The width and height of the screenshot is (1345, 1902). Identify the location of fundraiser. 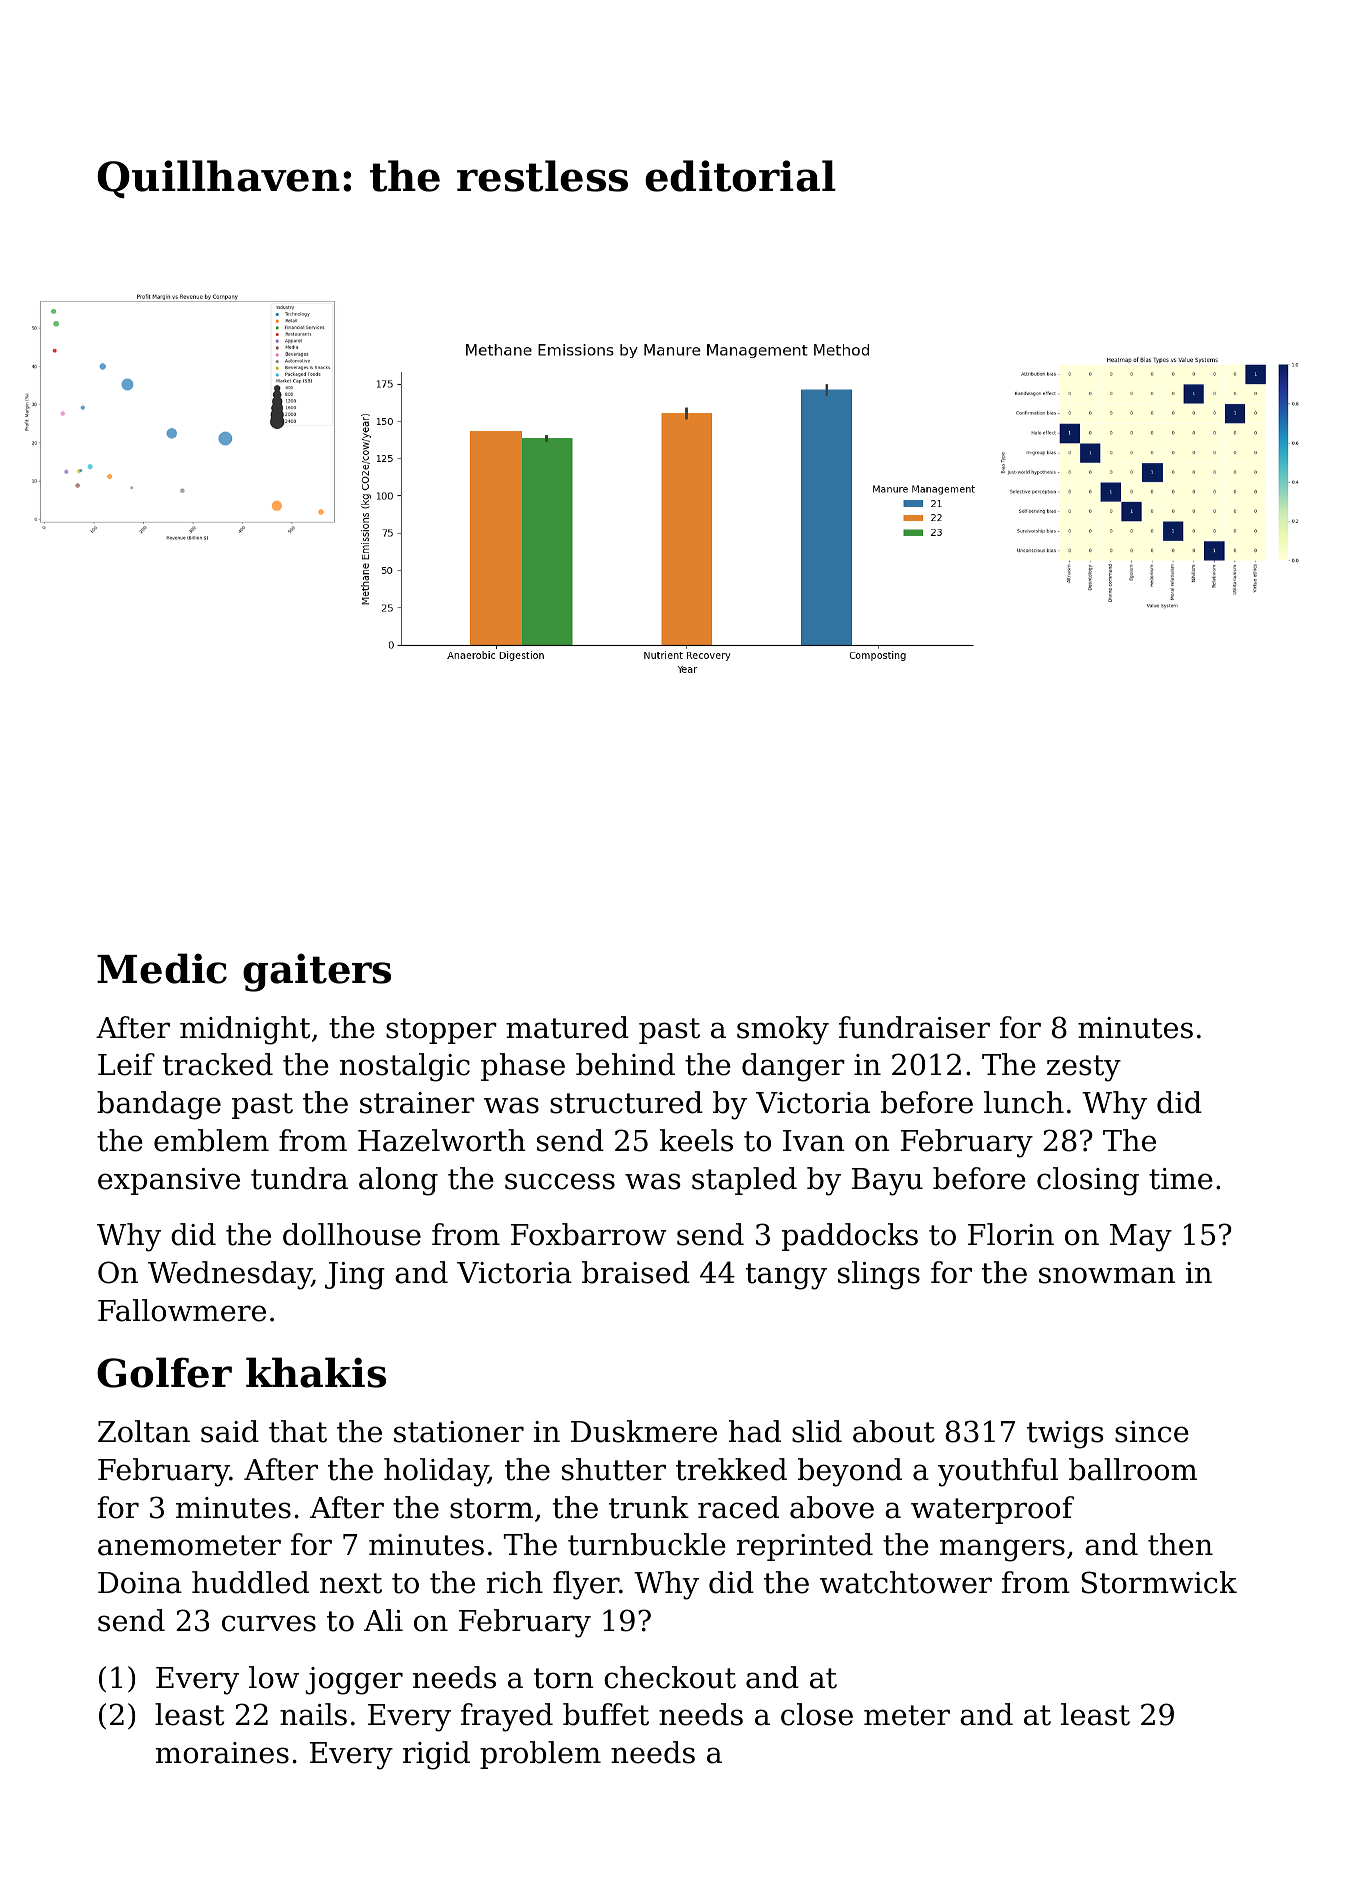
(914, 1027).
